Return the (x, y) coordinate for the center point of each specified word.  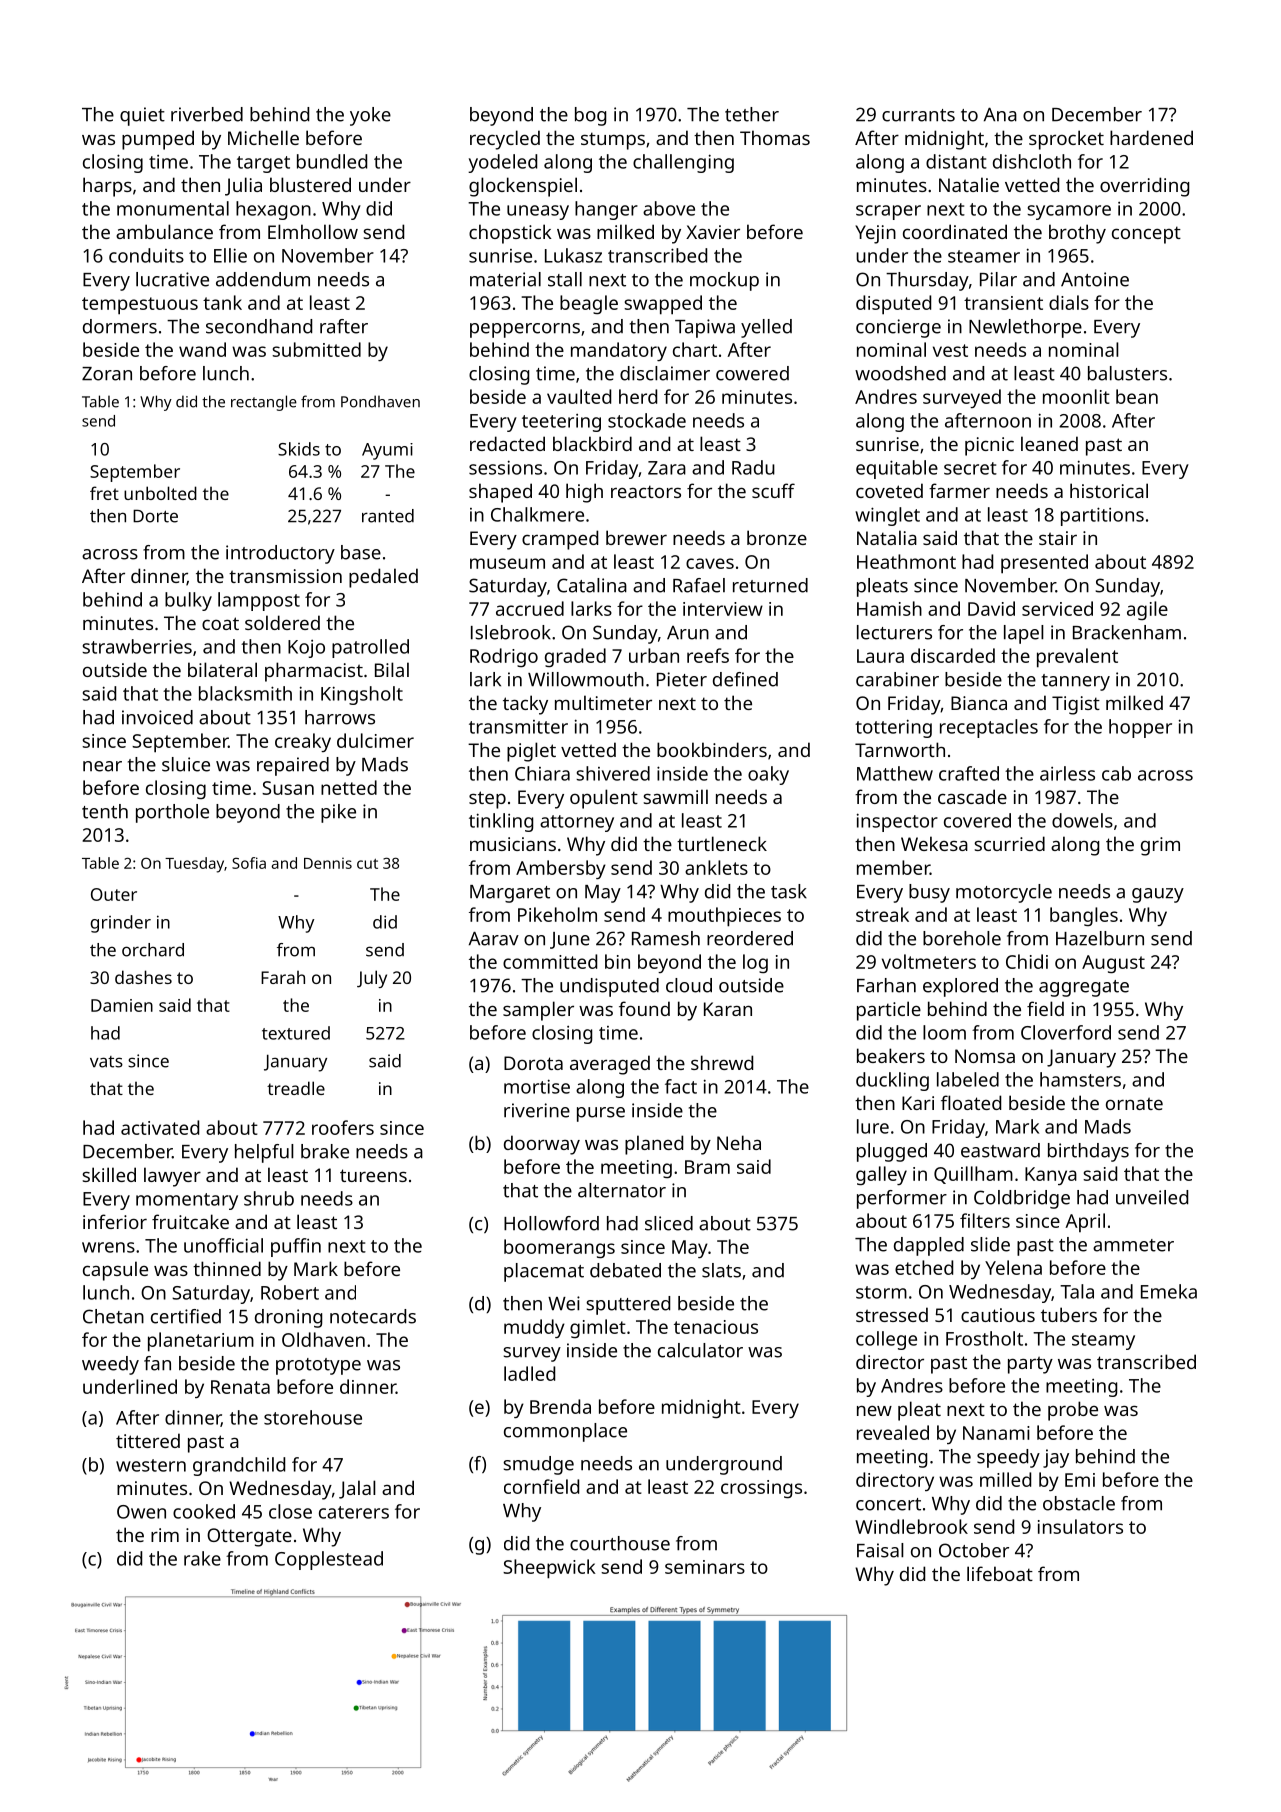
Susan (288, 788)
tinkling (501, 822)
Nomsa (985, 1056)
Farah (283, 977)
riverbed (207, 114)
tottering (893, 728)
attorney (577, 823)
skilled (109, 1174)
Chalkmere (537, 514)
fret (104, 493)
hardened (1151, 137)
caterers (354, 1512)
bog (590, 116)
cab (1116, 773)
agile (1147, 610)
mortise (537, 1086)
